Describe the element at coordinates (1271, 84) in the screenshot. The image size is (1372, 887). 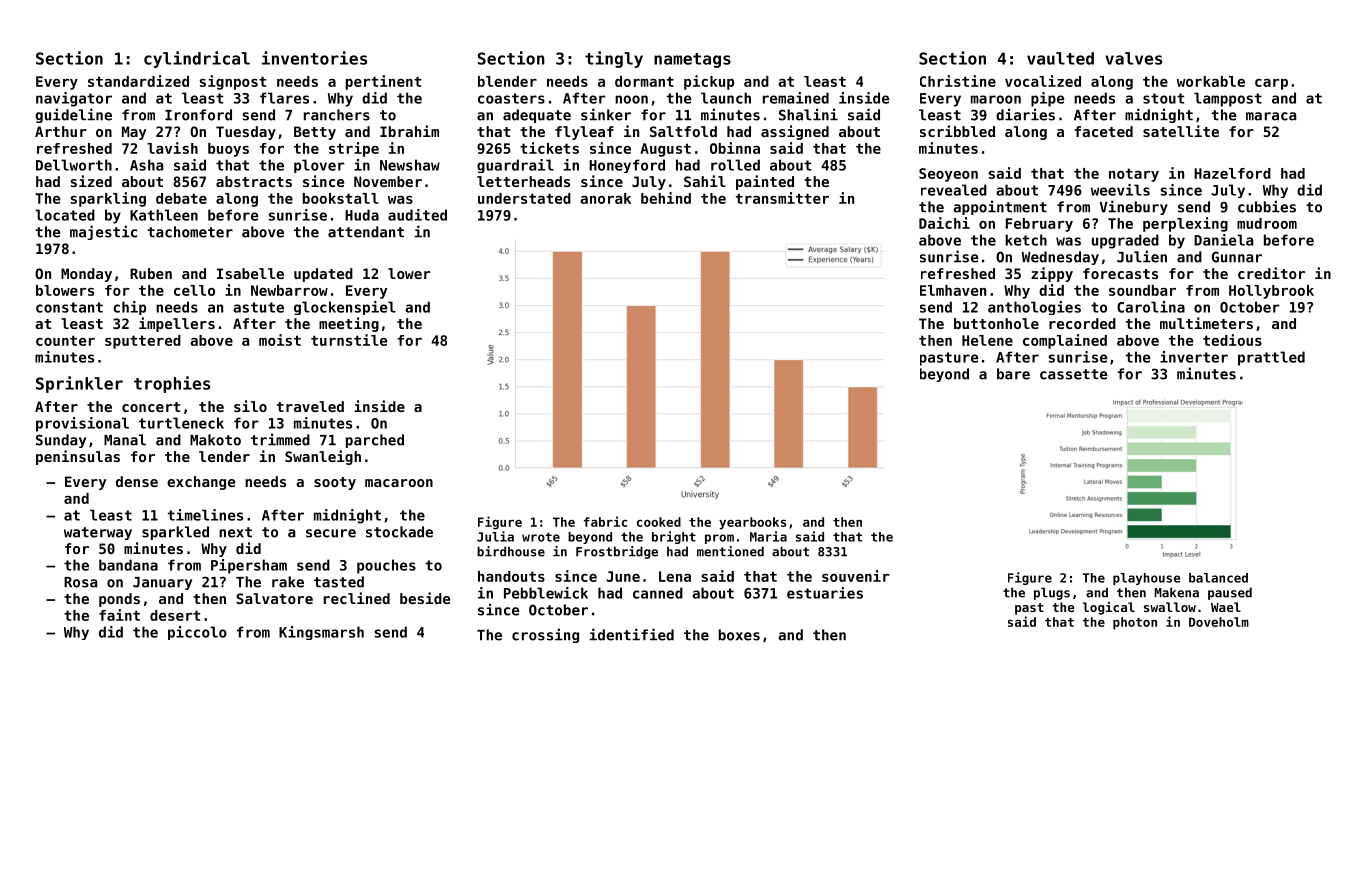
I see `carp` at that location.
